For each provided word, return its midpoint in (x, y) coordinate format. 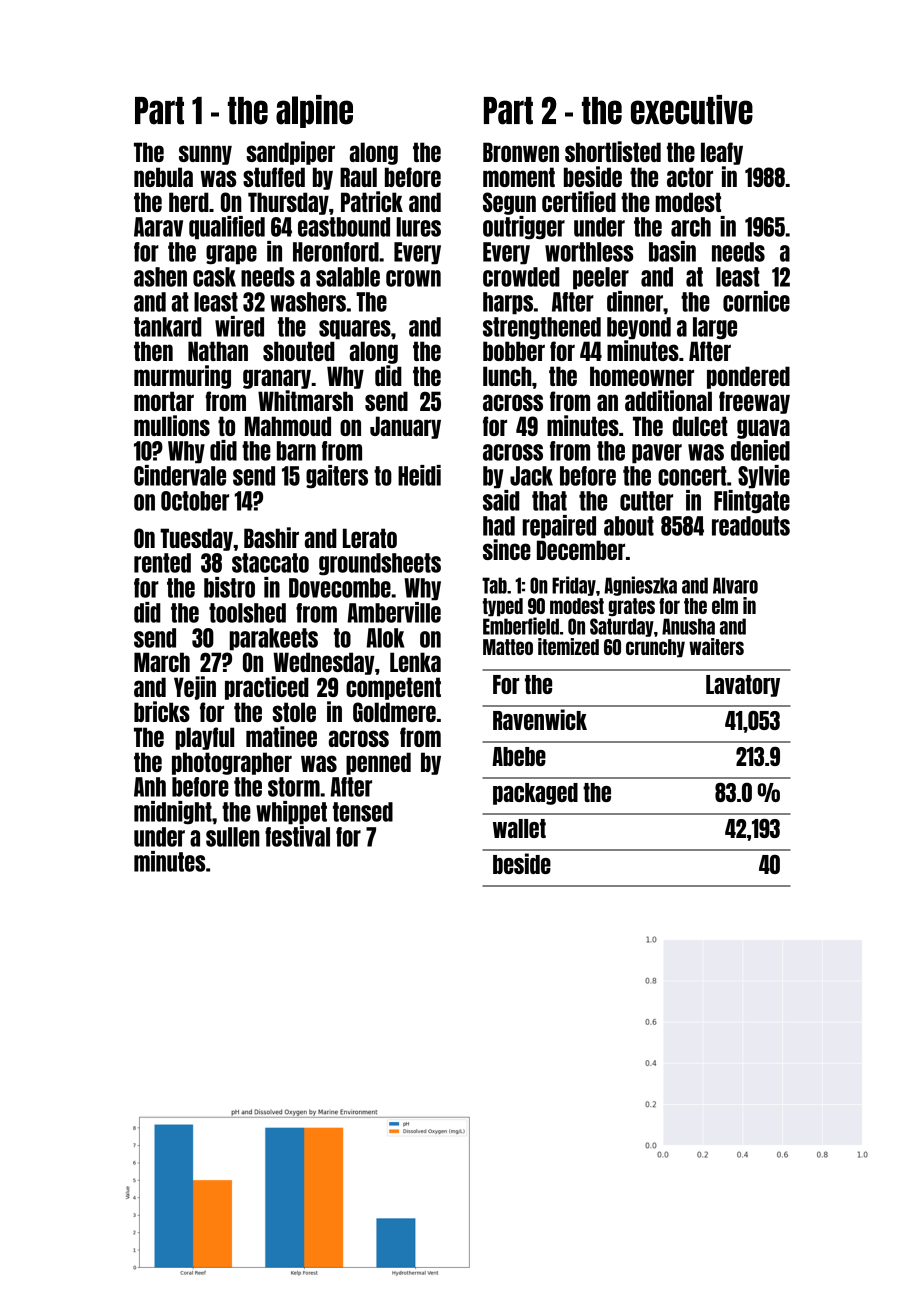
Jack (531, 476)
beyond (639, 328)
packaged (535, 794)
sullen (233, 837)
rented (162, 563)
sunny (205, 155)
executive (692, 110)
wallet (519, 828)
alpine (314, 111)
